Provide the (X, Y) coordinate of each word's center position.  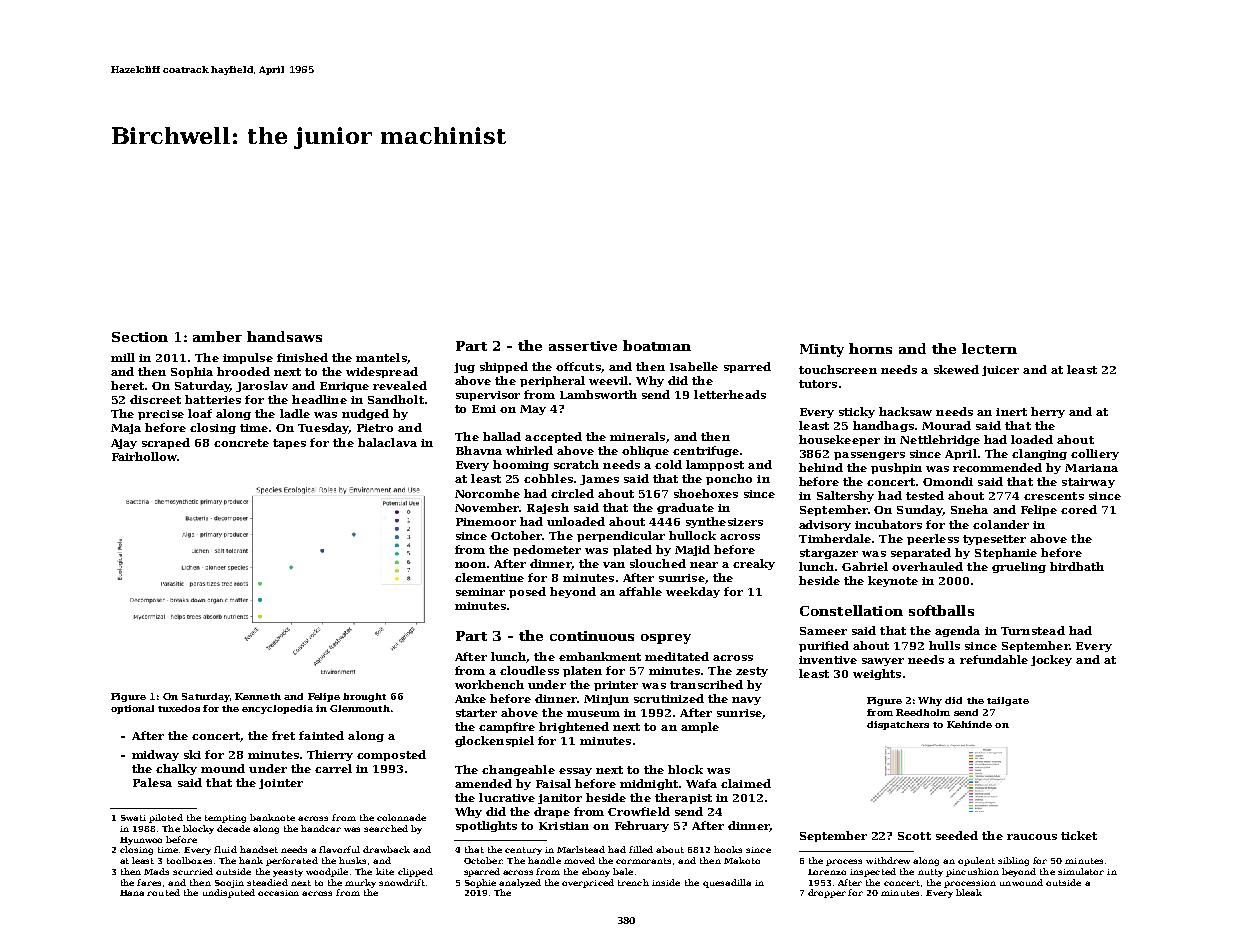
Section (140, 337)
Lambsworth (598, 394)
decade (233, 828)
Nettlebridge (940, 440)
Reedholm (923, 712)
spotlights (486, 826)
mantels (381, 357)
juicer (1000, 371)
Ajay (124, 444)
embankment (600, 656)
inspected (873, 872)
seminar (480, 592)
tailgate (1008, 701)
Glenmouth (360, 708)
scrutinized (669, 698)
